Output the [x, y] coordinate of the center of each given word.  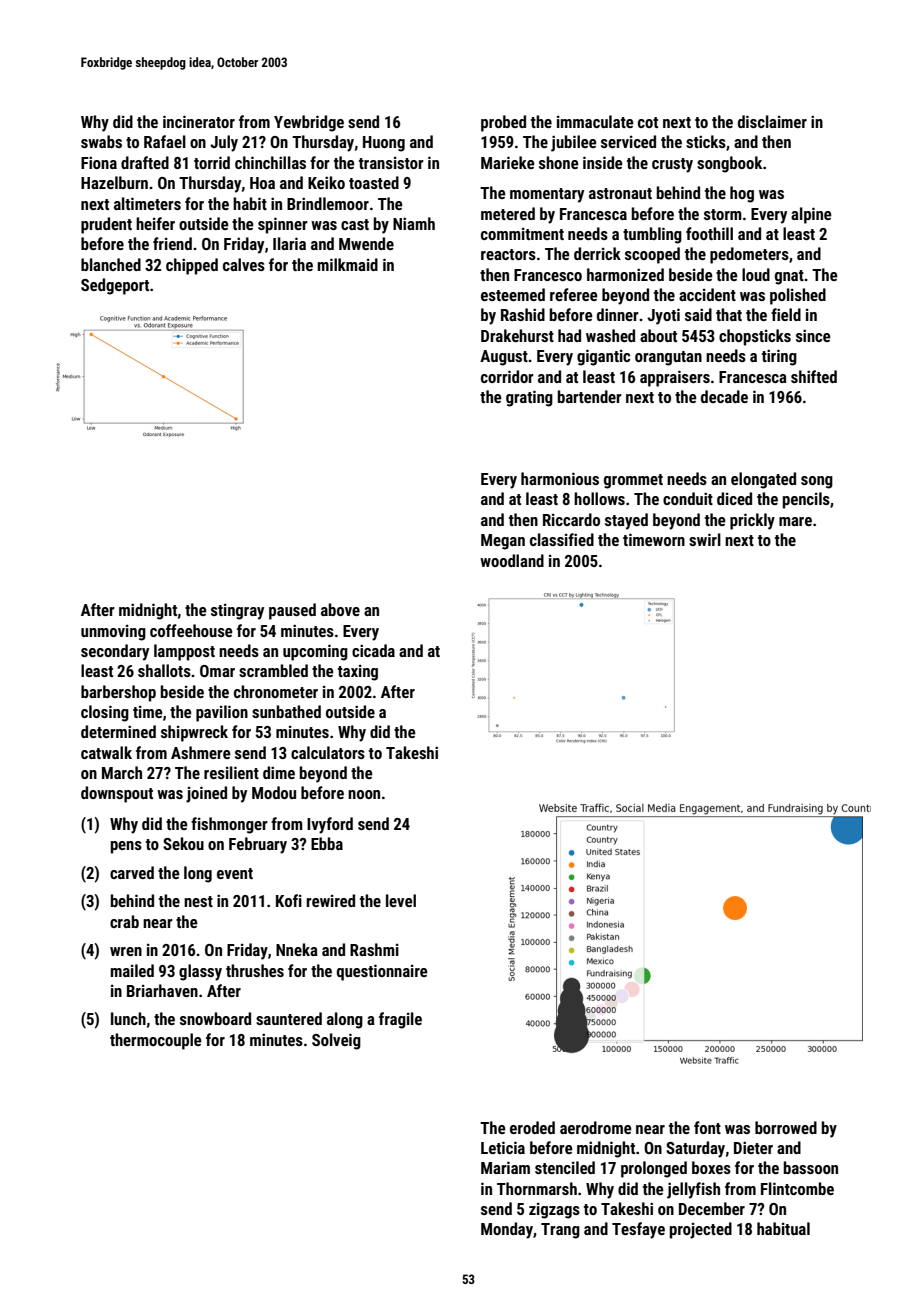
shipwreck [194, 733]
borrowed [786, 1127]
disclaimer [772, 121]
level [401, 900]
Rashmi [374, 949]
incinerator [199, 121]
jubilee [574, 143]
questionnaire [382, 972]
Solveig [336, 1041]
